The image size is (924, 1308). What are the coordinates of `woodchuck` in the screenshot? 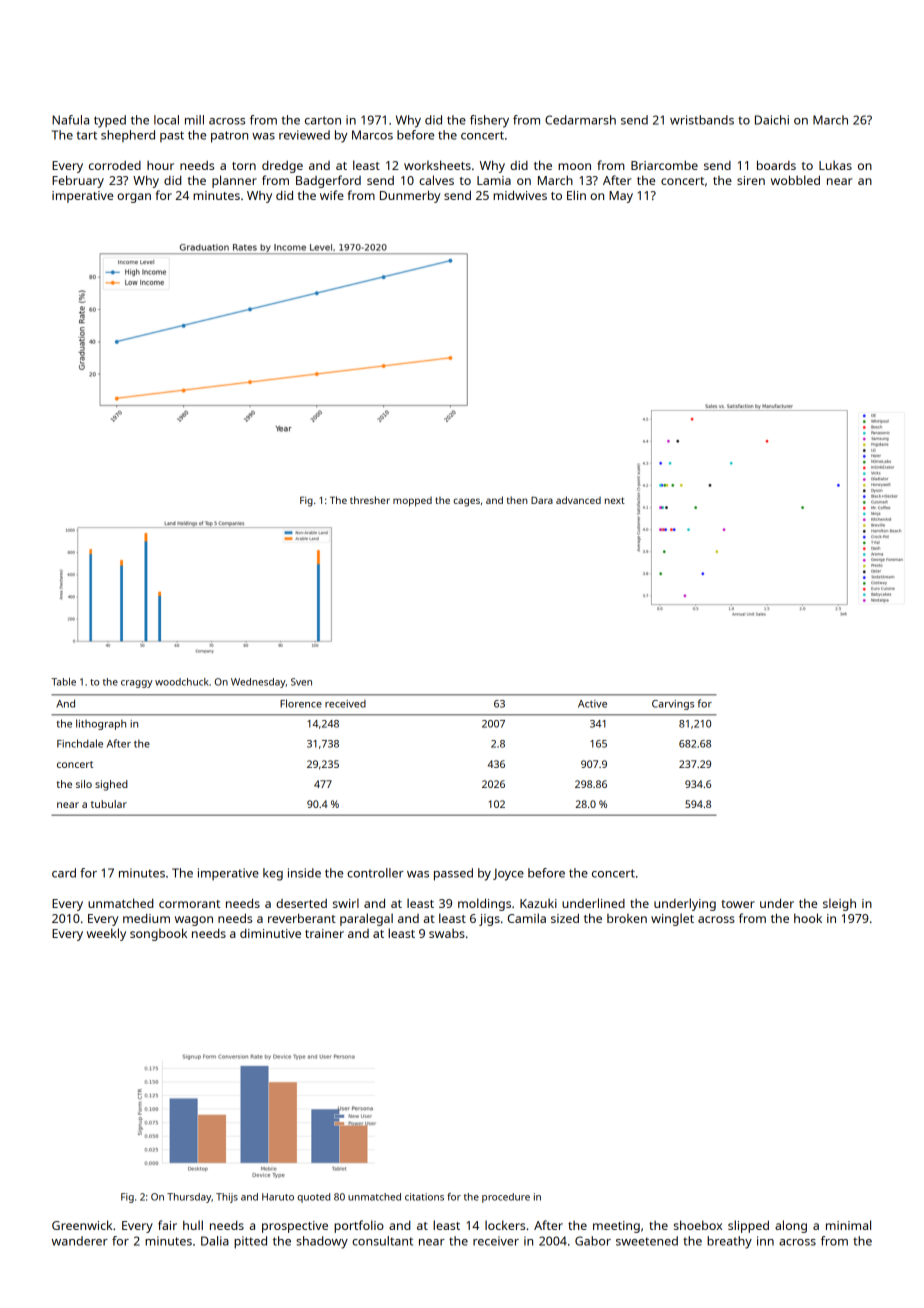 It's located at (182, 682).
